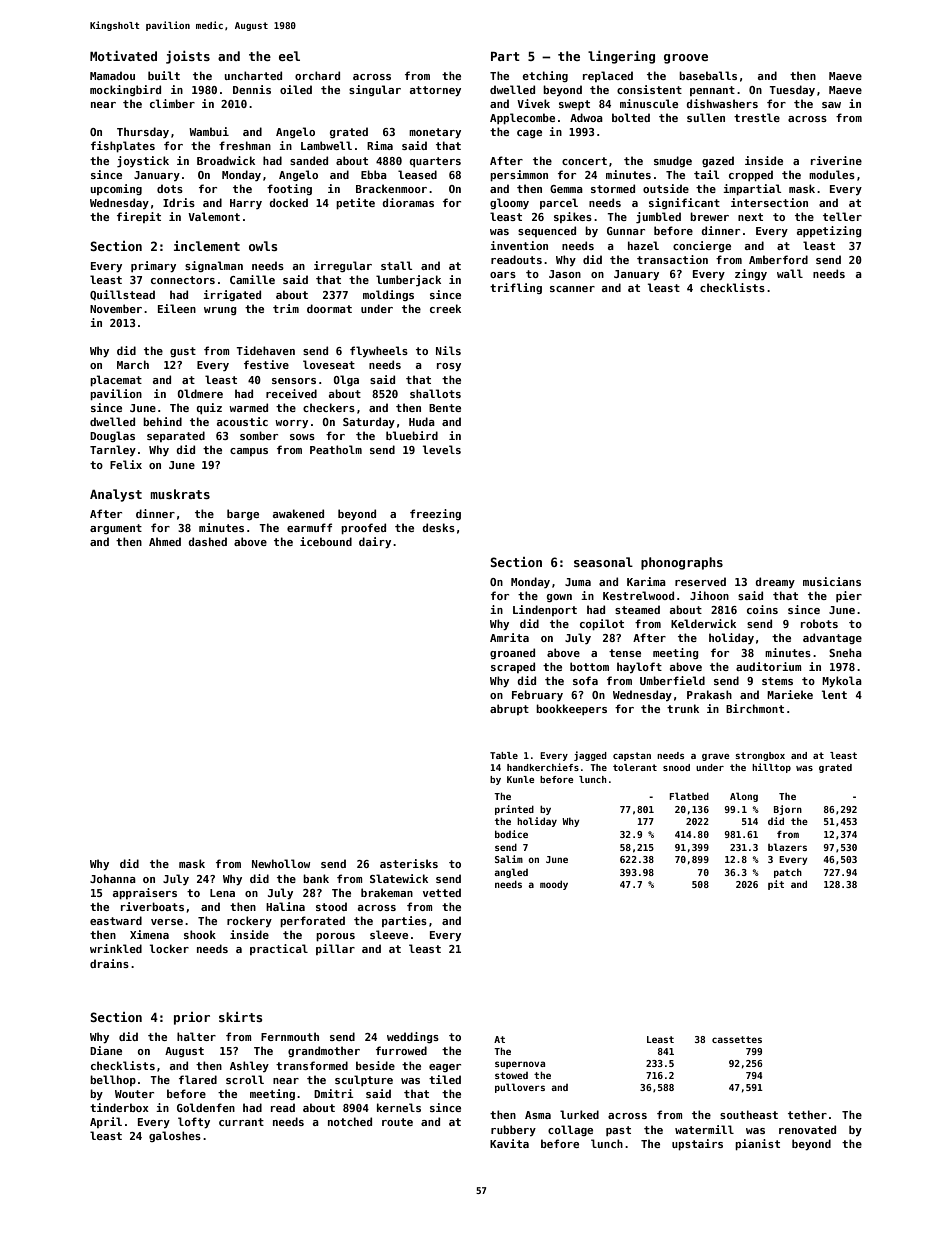  Describe the element at coordinates (243, 514) in the image. I see `barge` at that location.
